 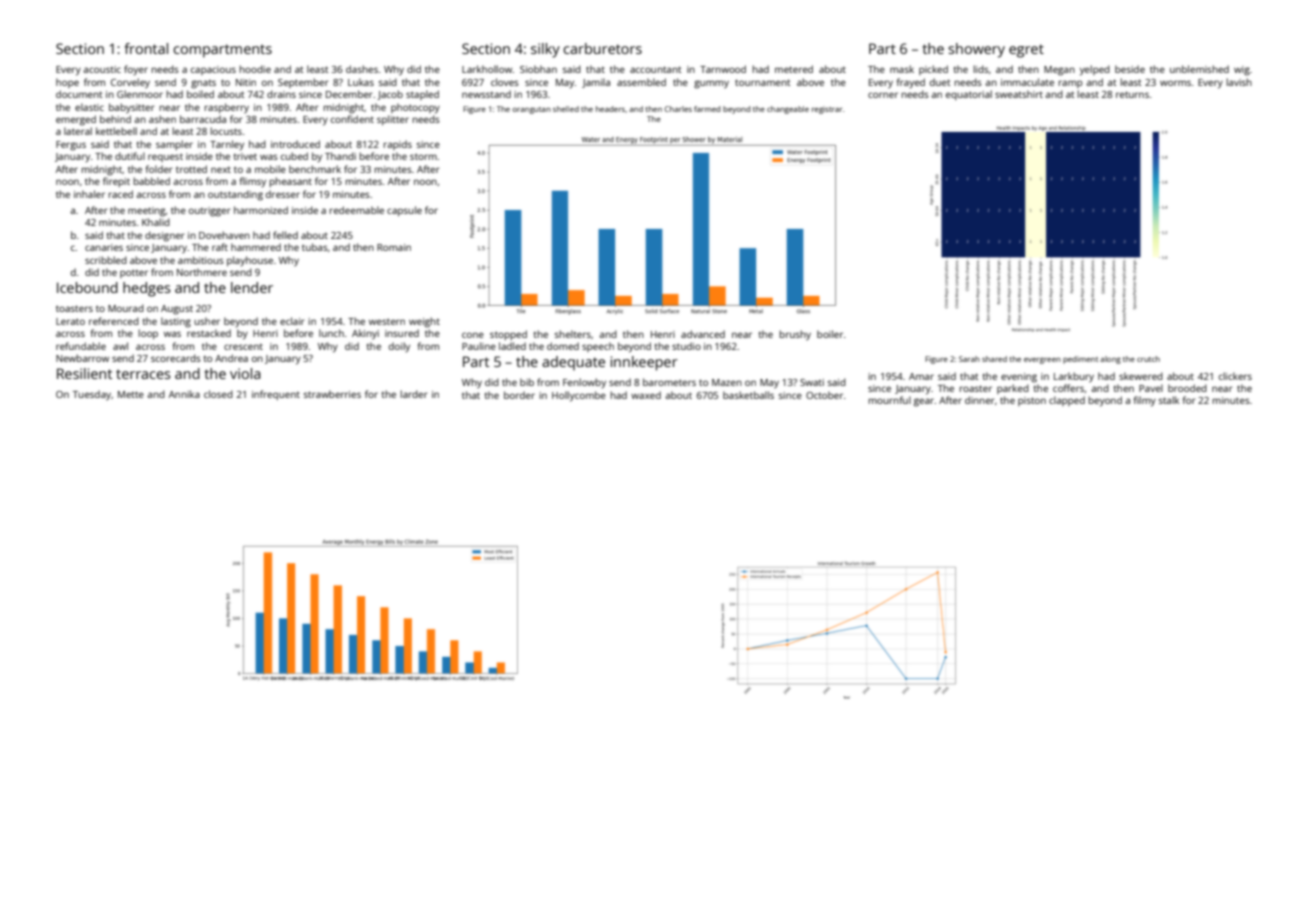 I want to click on Romain, so click(x=394, y=247).
